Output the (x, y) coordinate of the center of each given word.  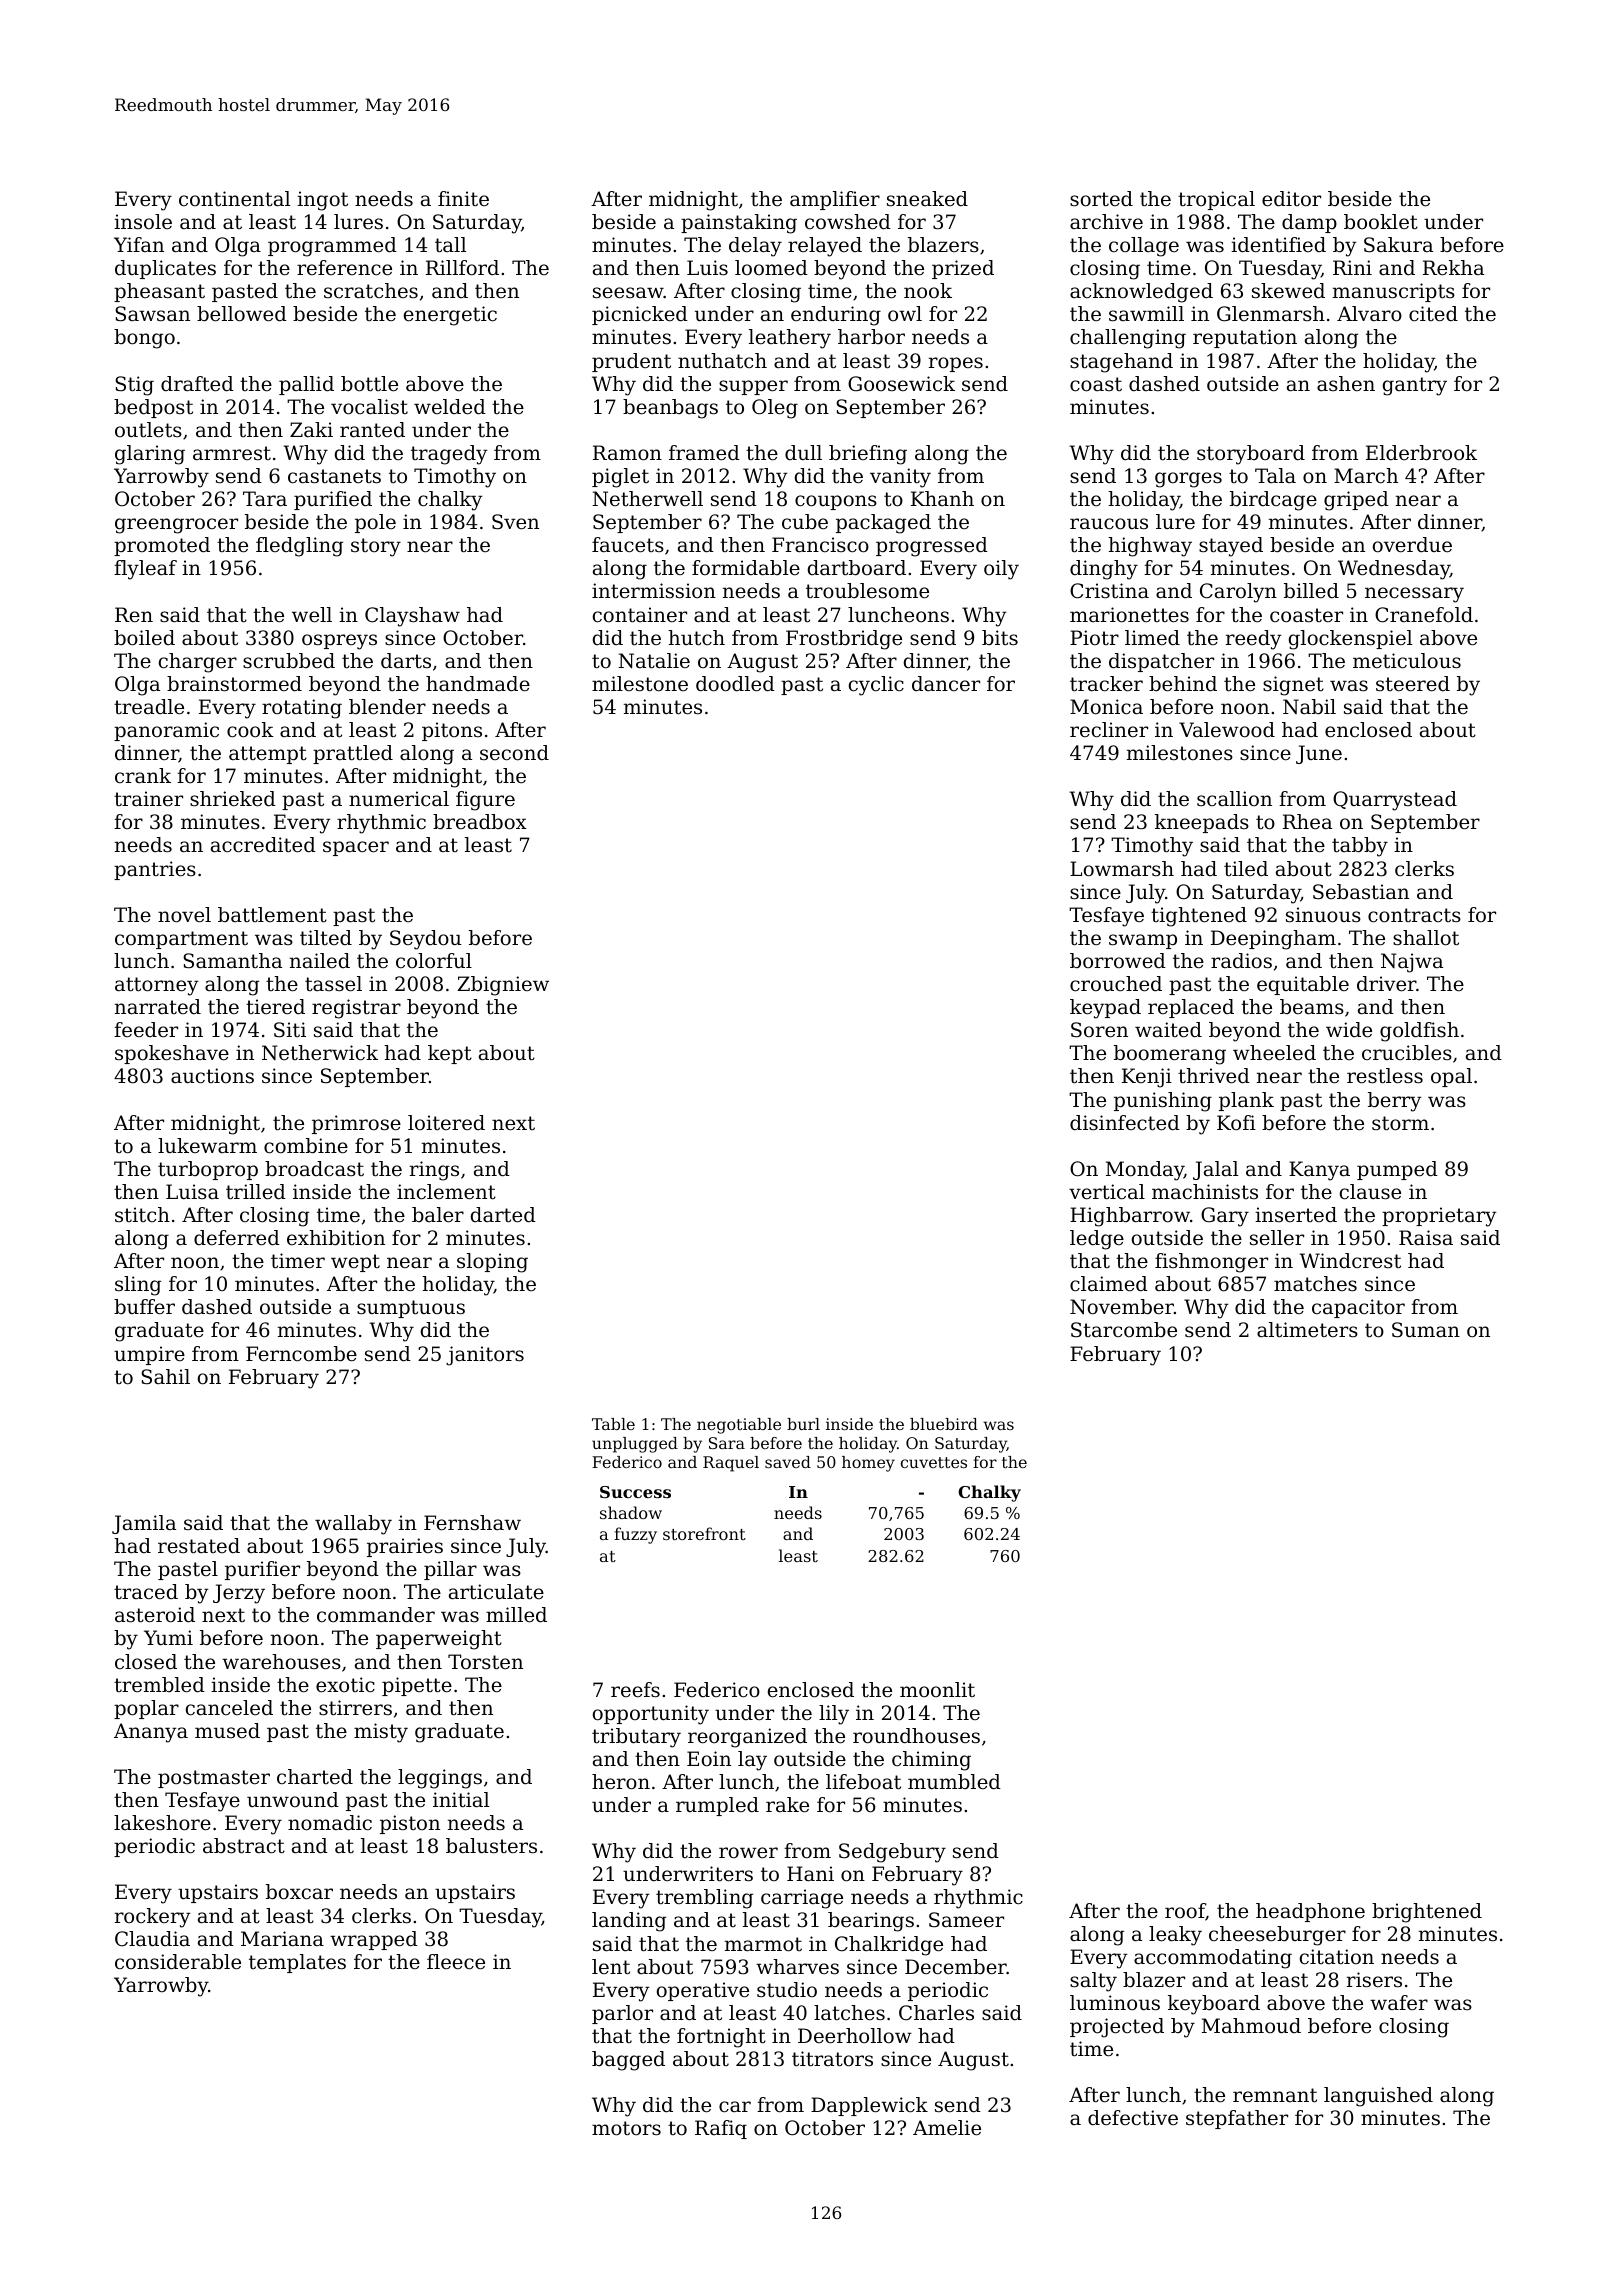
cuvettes (934, 1462)
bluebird (944, 1424)
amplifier (835, 200)
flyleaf (145, 570)
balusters (491, 1845)
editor (1291, 199)
